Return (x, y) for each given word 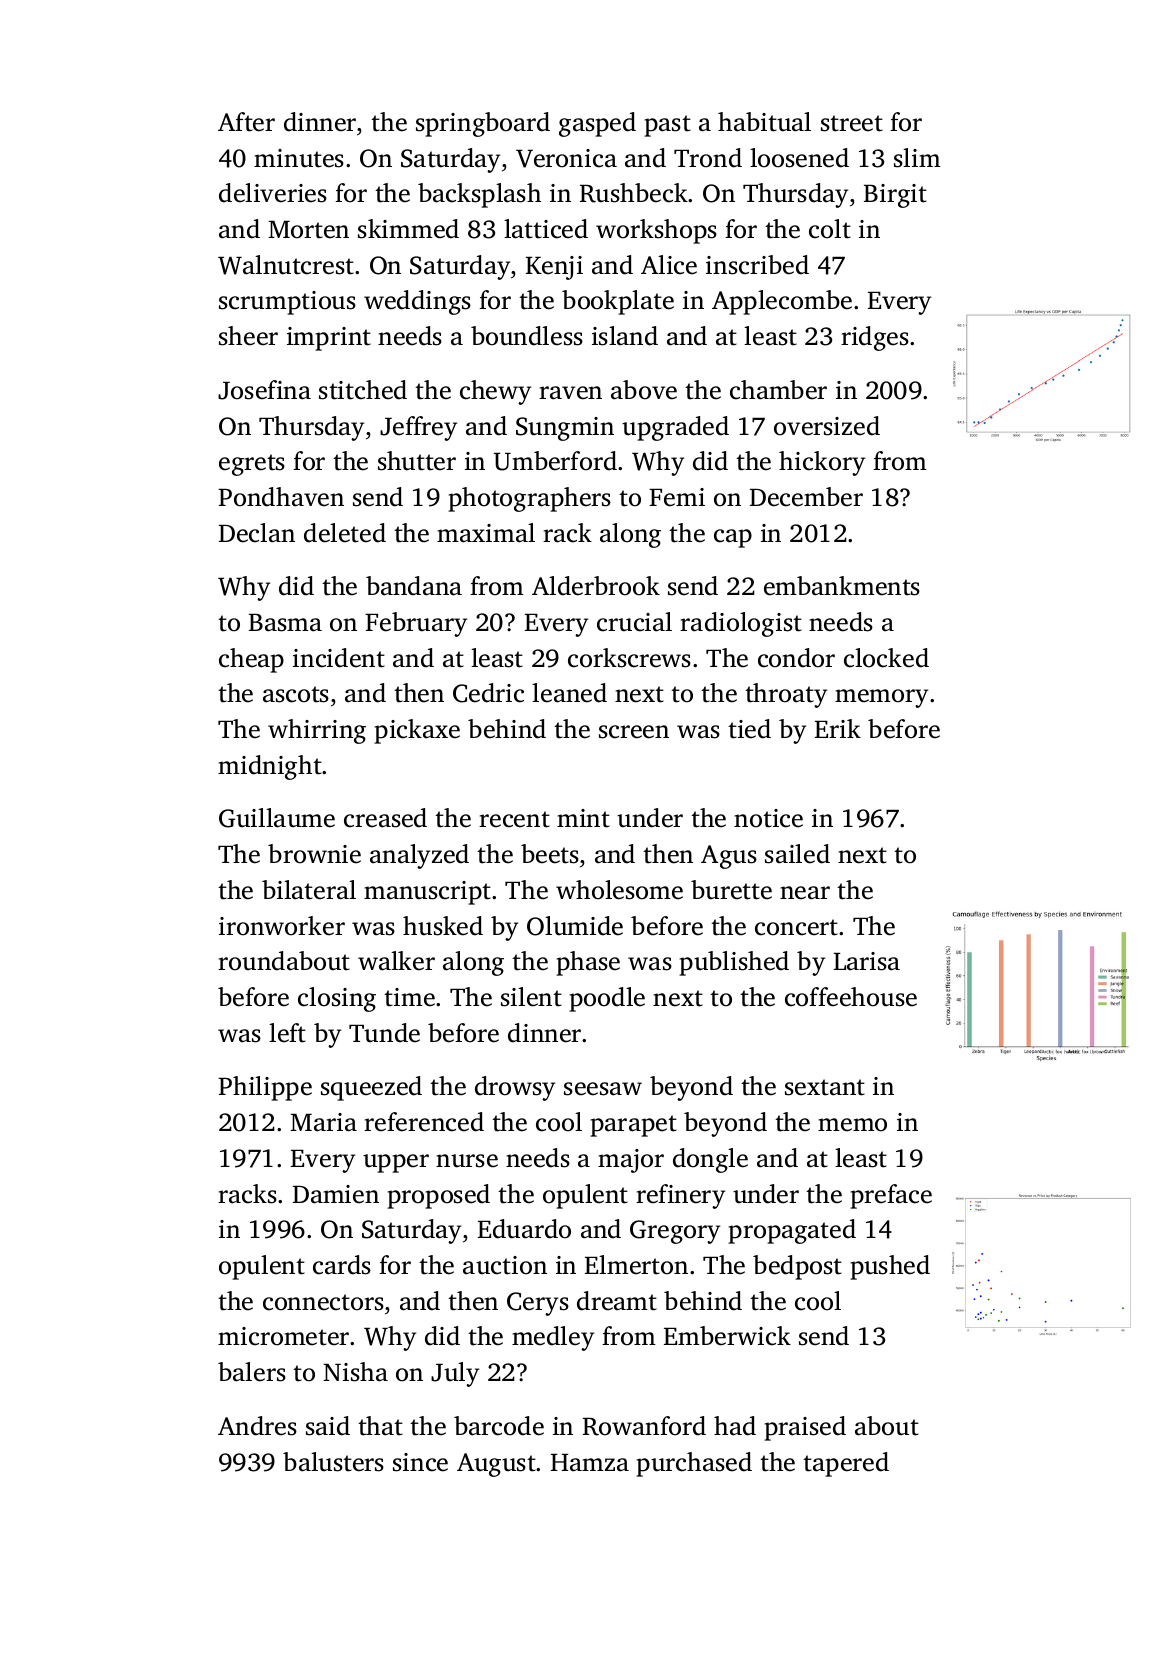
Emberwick (727, 1336)
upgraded (675, 428)
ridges (875, 338)
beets (550, 854)
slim (917, 158)
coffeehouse (851, 997)
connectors (323, 1302)
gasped (597, 124)
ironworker (282, 926)
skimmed (408, 229)
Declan (257, 533)
